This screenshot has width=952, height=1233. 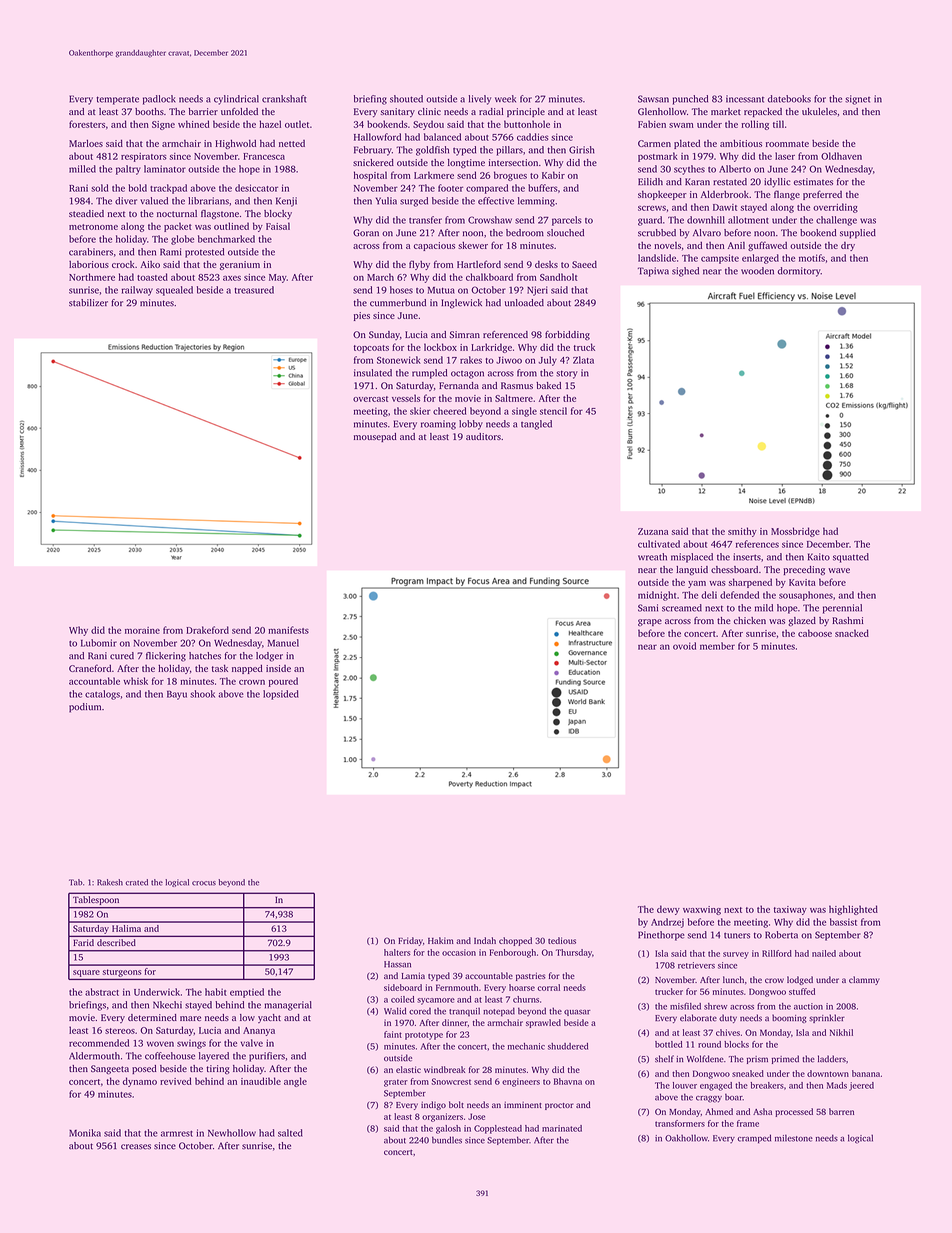 What do you see at coordinates (110, 1070) in the screenshot?
I see `Sangeeta` at bounding box center [110, 1070].
